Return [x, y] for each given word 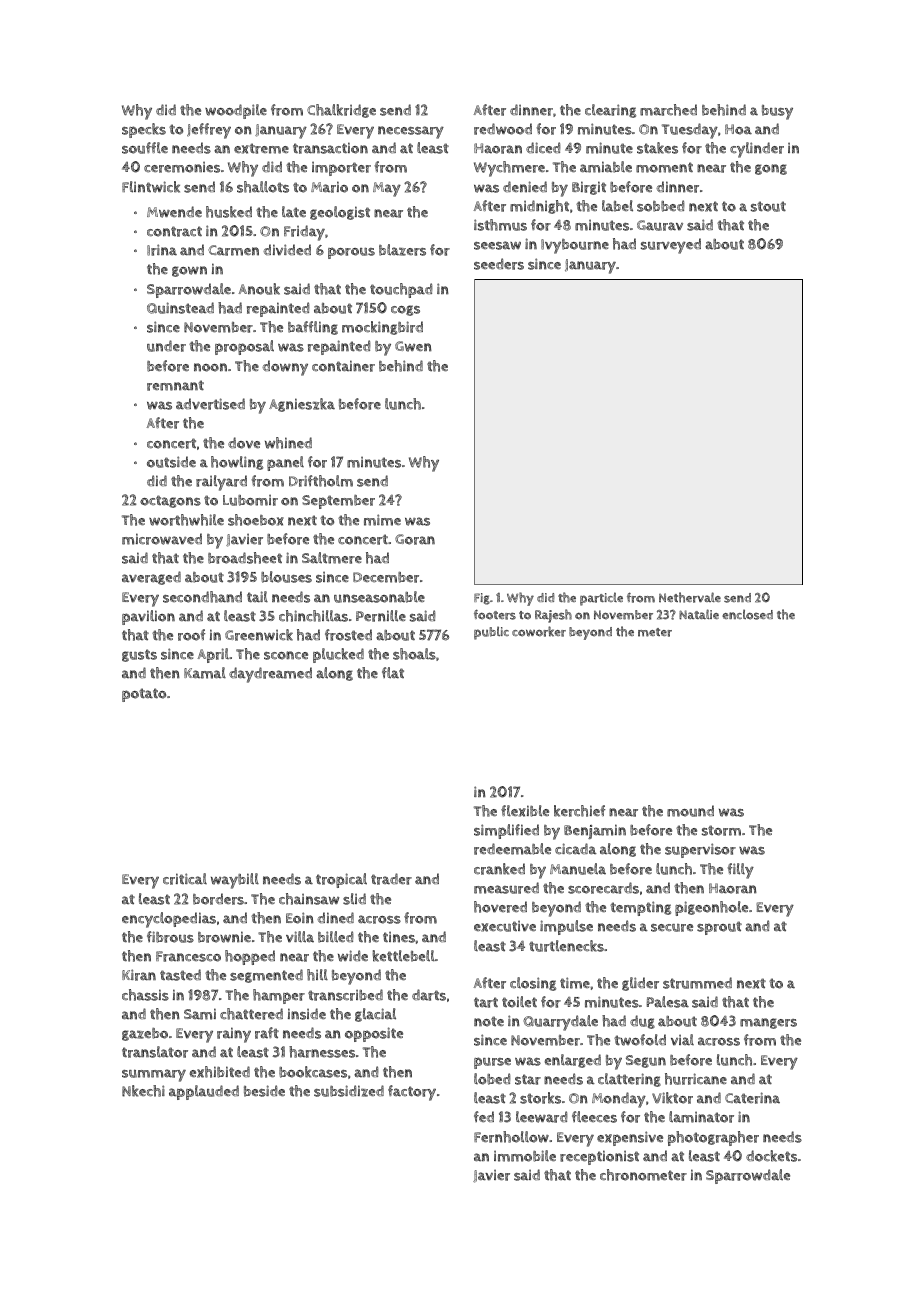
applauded [204, 1092]
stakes [657, 148]
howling [237, 463]
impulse [566, 927]
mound [690, 811]
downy [285, 368]
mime [382, 520]
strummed [697, 983]
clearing [610, 111]
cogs [405, 310]
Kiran [139, 975]
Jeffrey [209, 131]
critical [185, 879]
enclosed [747, 614]
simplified [506, 831]
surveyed [671, 246]
